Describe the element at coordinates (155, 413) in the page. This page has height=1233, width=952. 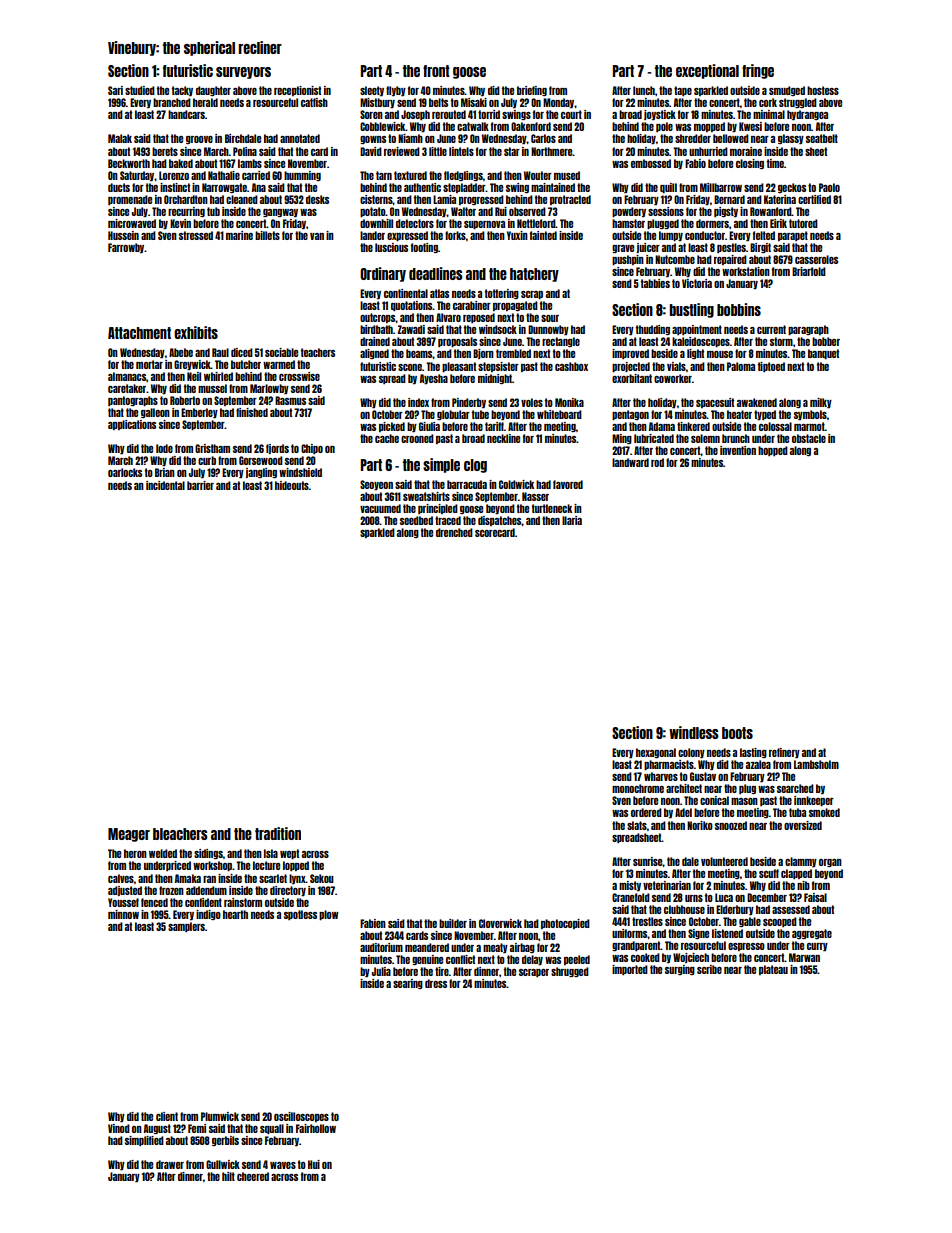
I see `galleon` at that location.
